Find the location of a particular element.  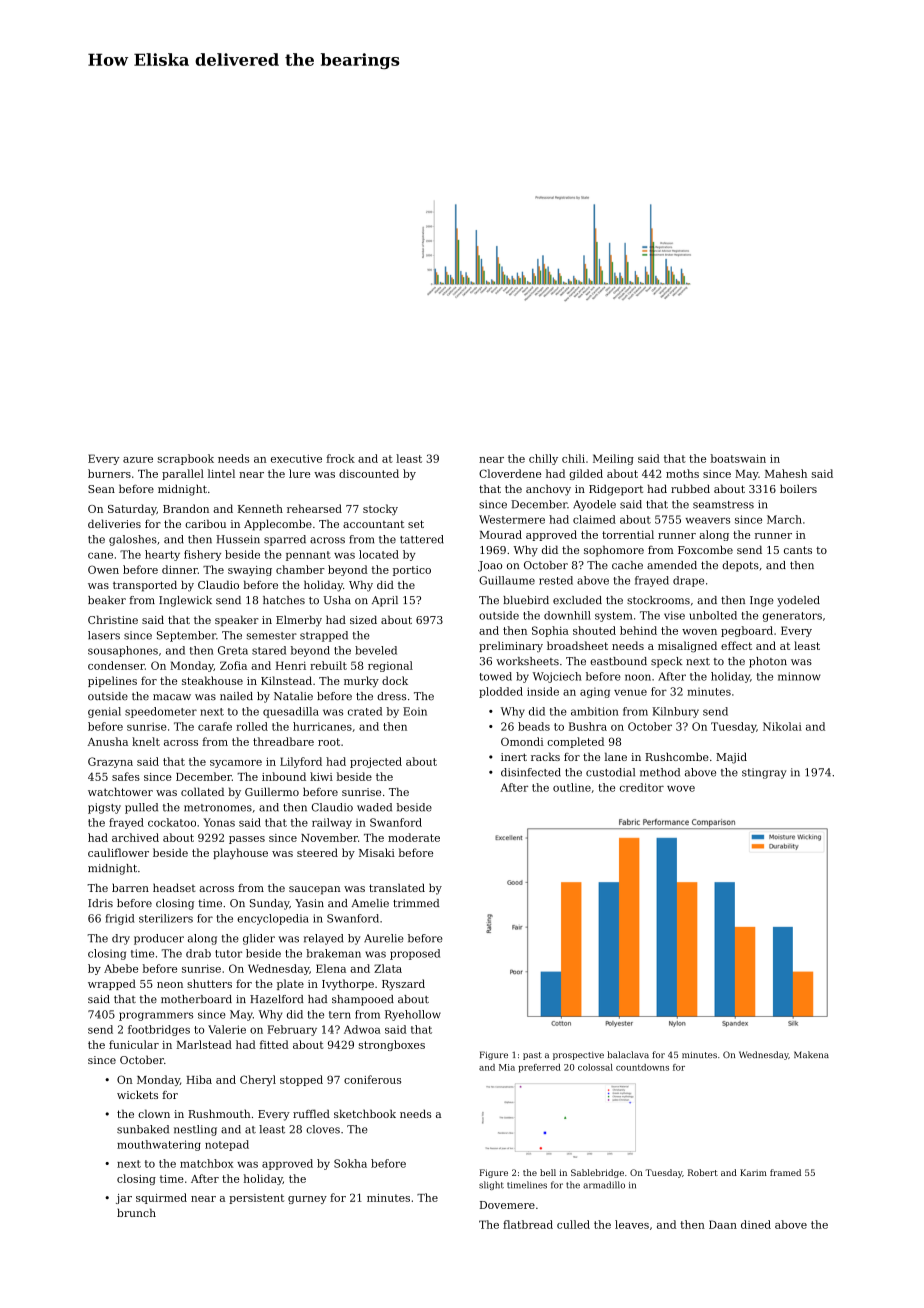

encyclopedia is located at coordinates (273, 919).
